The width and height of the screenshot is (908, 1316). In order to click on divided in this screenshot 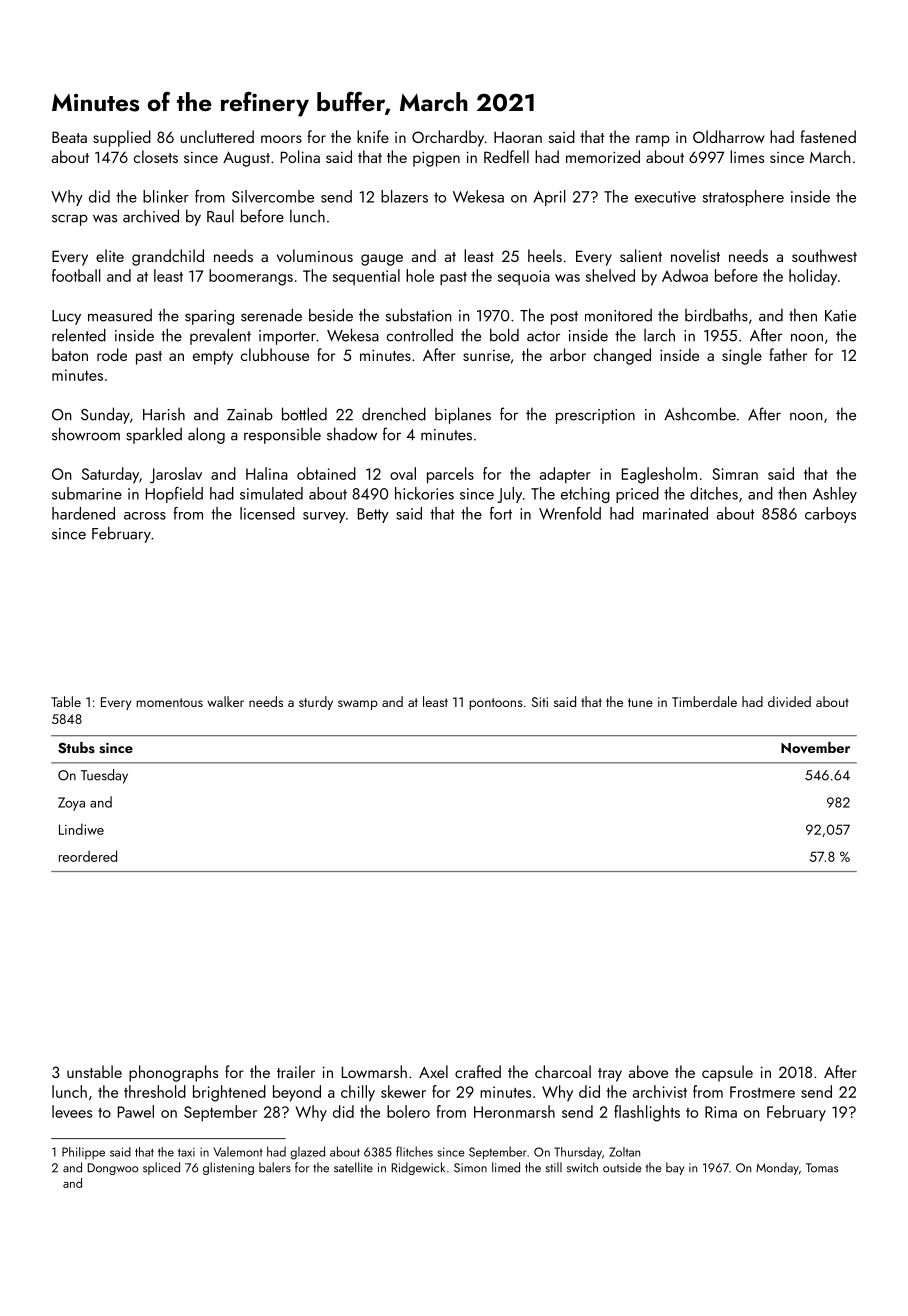, I will do `click(789, 701)`.
